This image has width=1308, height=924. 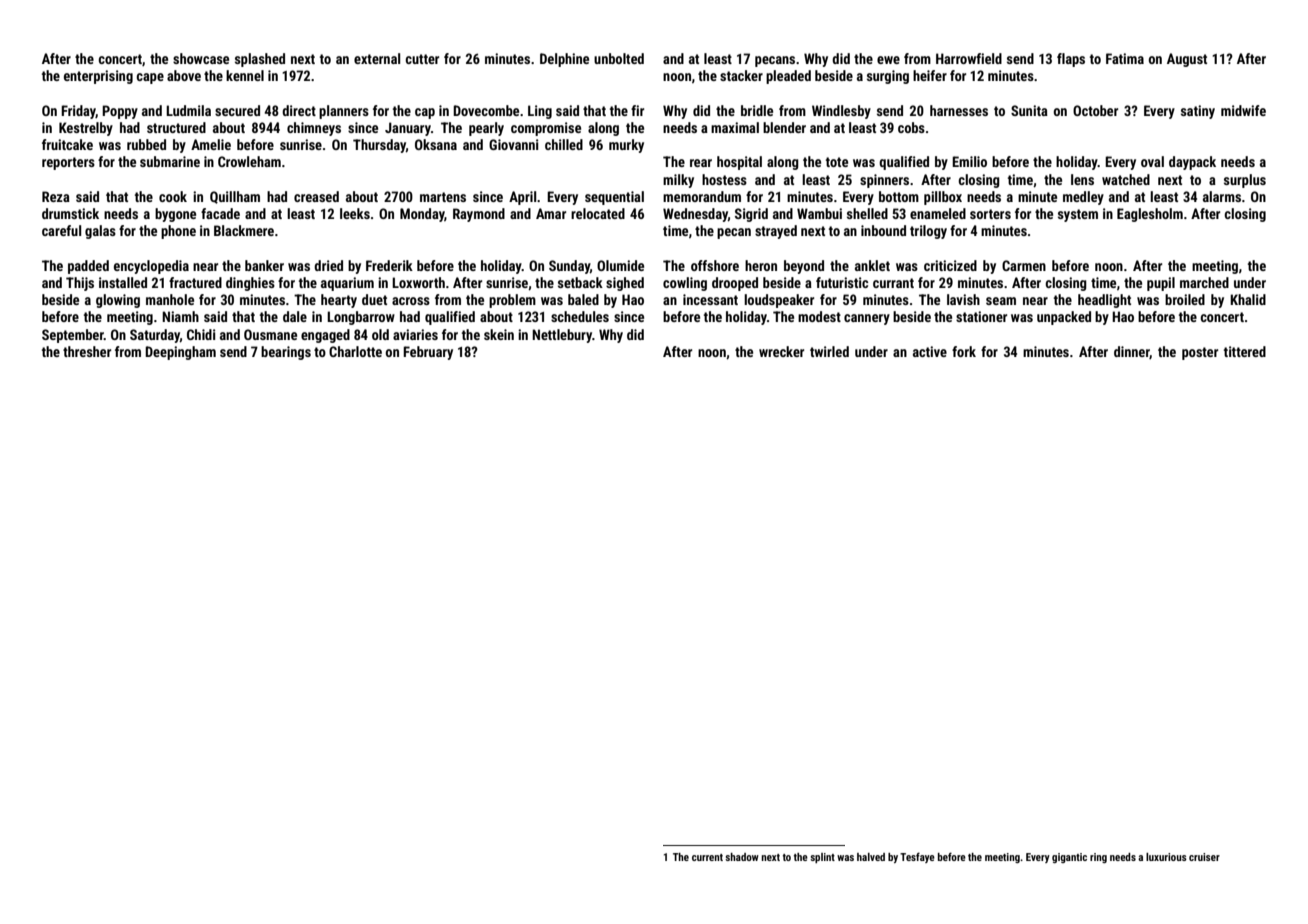 What do you see at coordinates (1204, 282) in the image?
I see `marched` at bounding box center [1204, 282].
